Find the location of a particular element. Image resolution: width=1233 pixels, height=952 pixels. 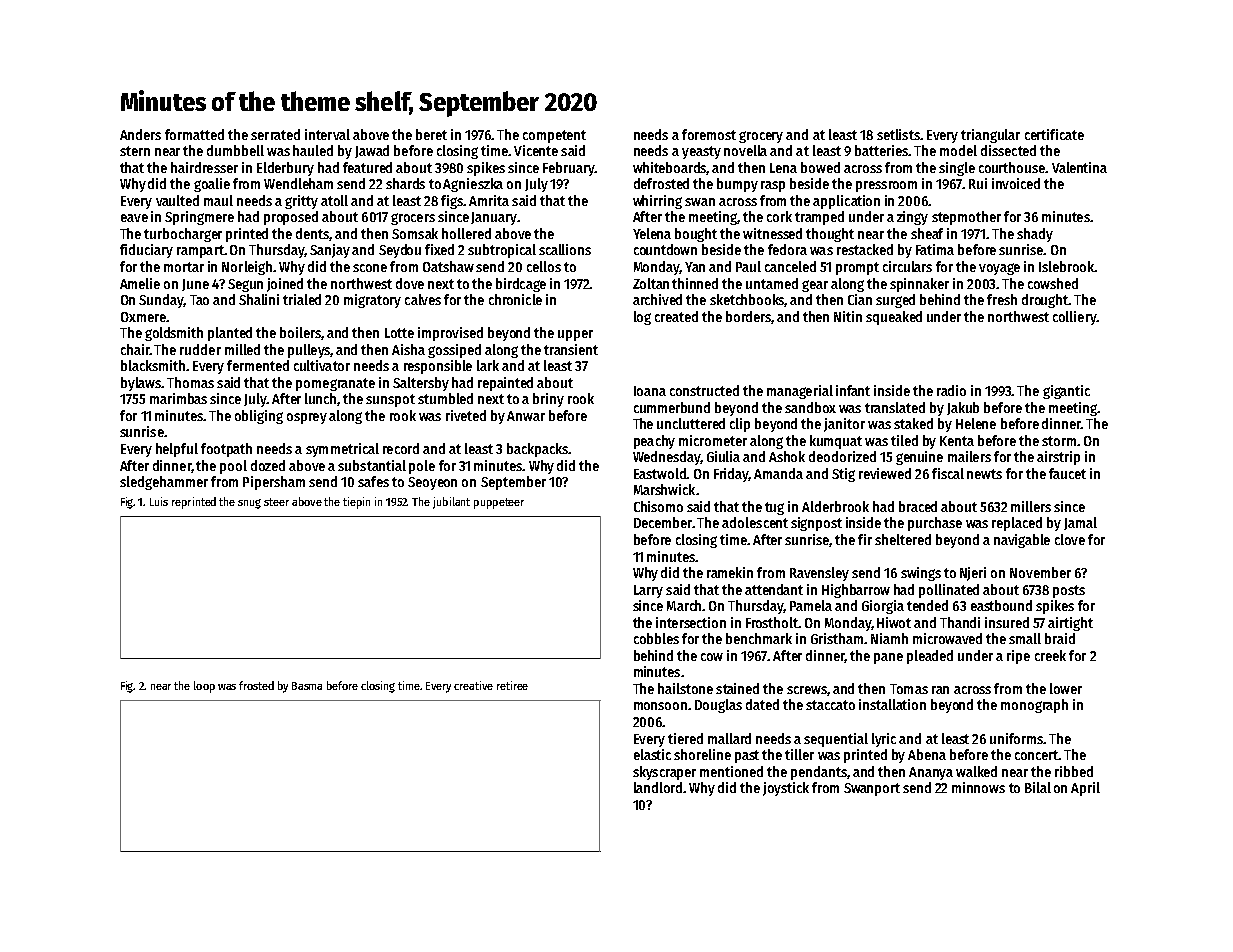

retiree is located at coordinates (512, 685).
